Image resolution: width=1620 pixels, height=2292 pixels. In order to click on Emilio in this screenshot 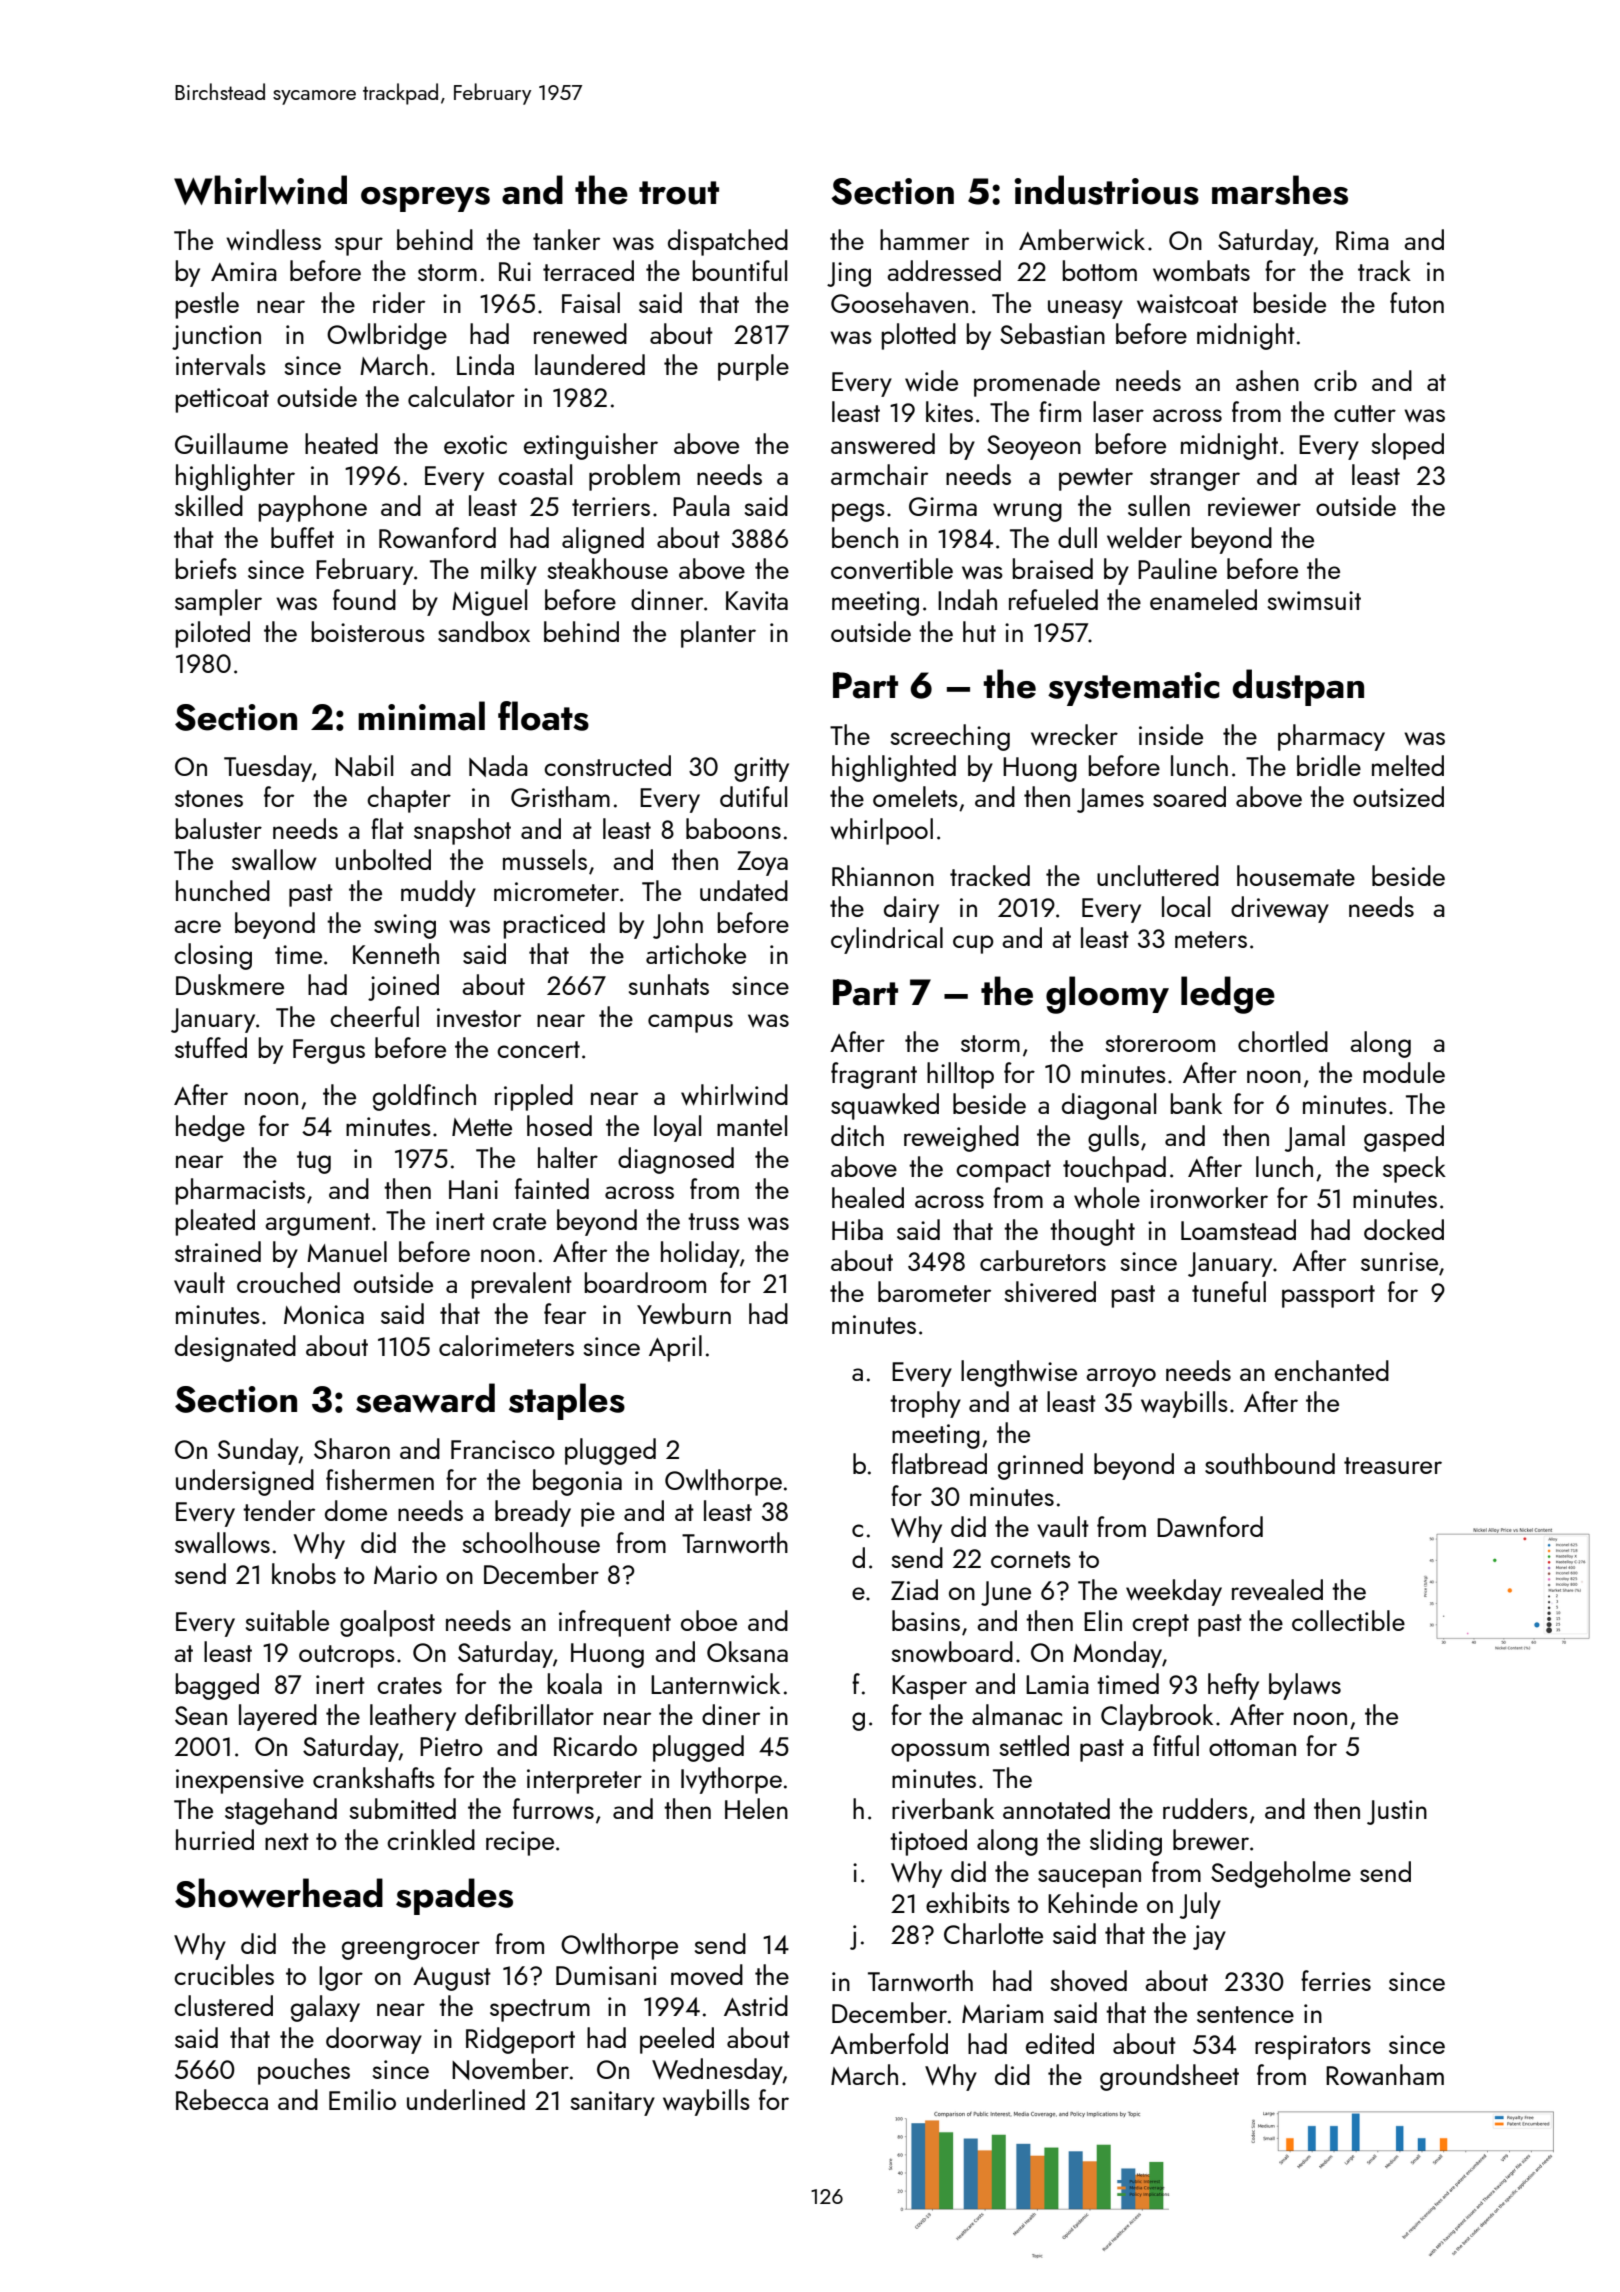, I will do `click(362, 2099)`.
